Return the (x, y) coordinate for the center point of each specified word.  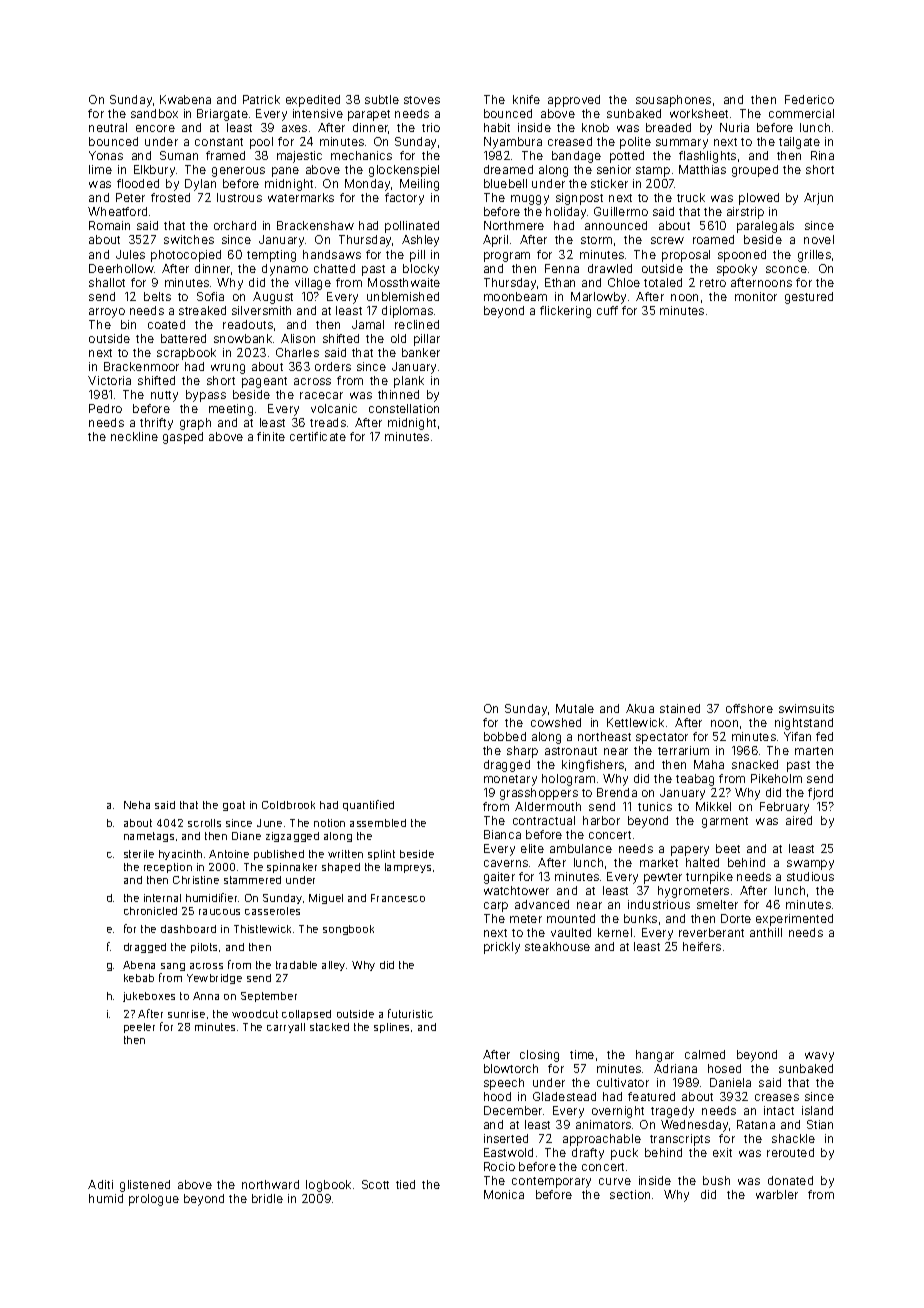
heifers (702, 946)
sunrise (186, 1014)
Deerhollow (121, 268)
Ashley (420, 241)
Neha (137, 805)
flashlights (707, 157)
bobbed (505, 736)
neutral (108, 127)
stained (680, 708)
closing (539, 1056)
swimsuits (806, 708)
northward (270, 1184)
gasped (183, 438)
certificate (318, 436)
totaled (663, 282)
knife (526, 99)
